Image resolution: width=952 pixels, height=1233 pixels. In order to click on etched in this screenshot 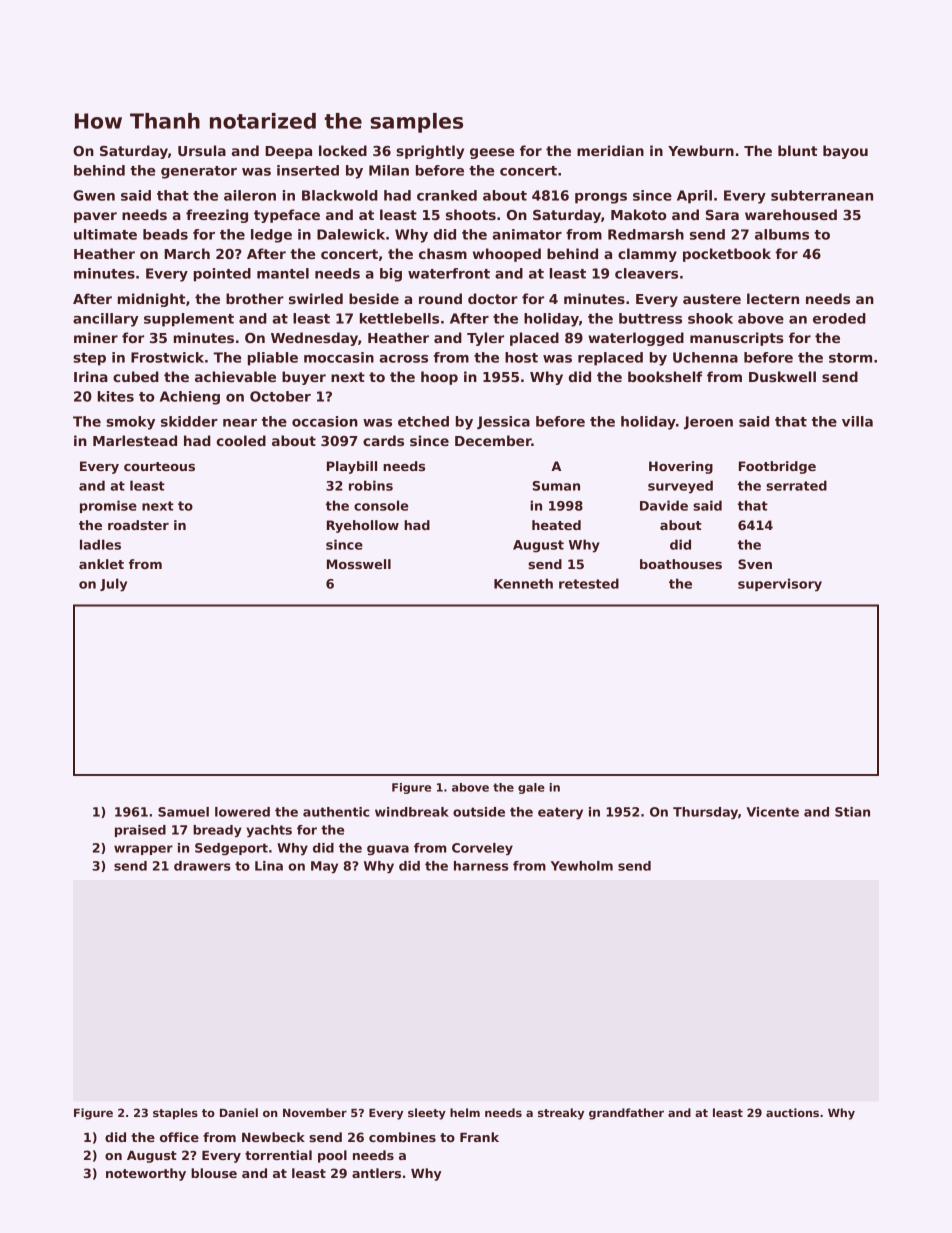, I will do `click(423, 421)`.
